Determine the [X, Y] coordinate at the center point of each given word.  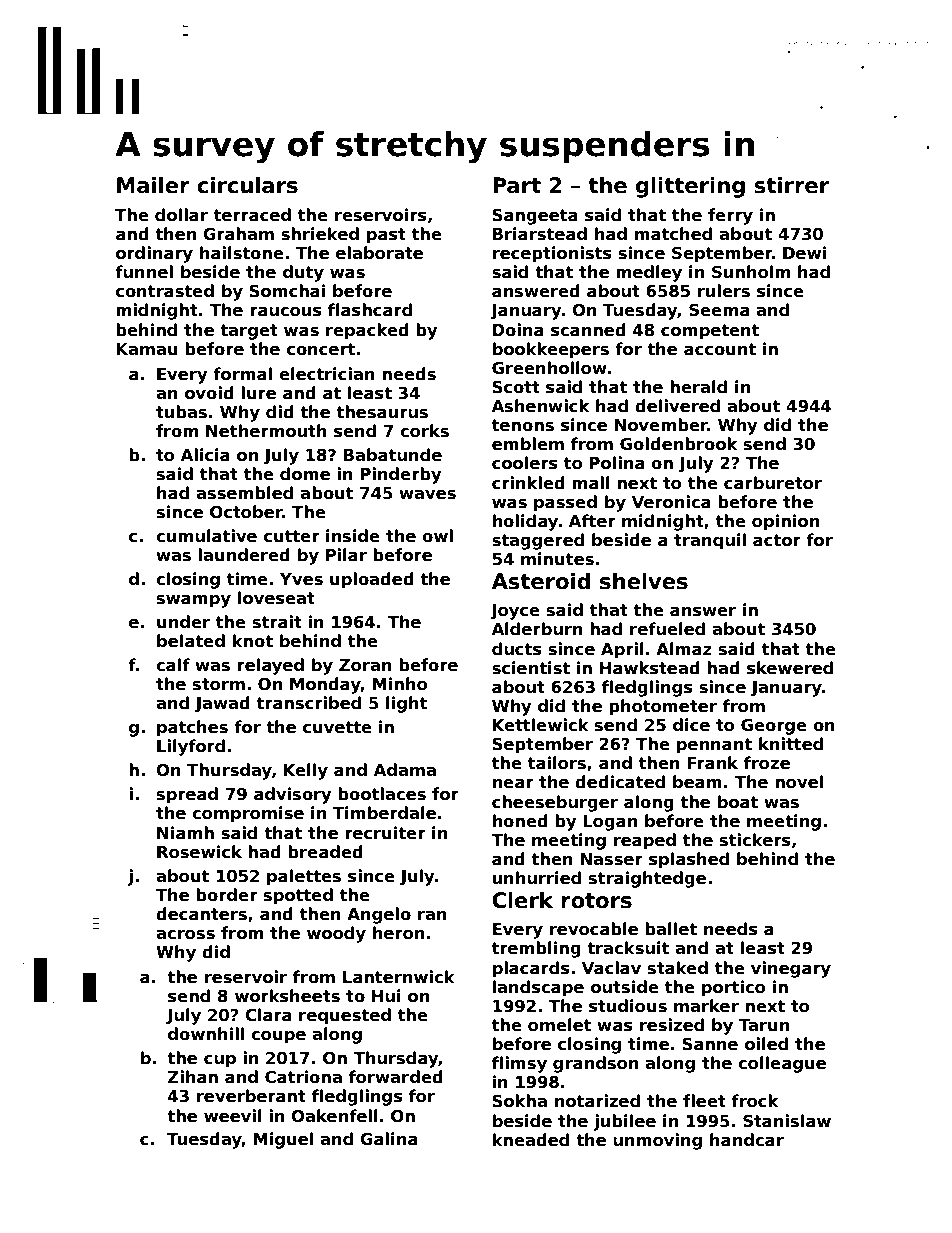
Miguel [283, 1140]
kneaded [531, 1140]
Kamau [147, 349]
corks [424, 431]
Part [517, 185]
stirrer [791, 185]
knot [253, 641]
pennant [714, 746]
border [227, 895]
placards [531, 969]
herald [698, 387]
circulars [247, 185]
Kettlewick [541, 725]
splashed [689, 860]
